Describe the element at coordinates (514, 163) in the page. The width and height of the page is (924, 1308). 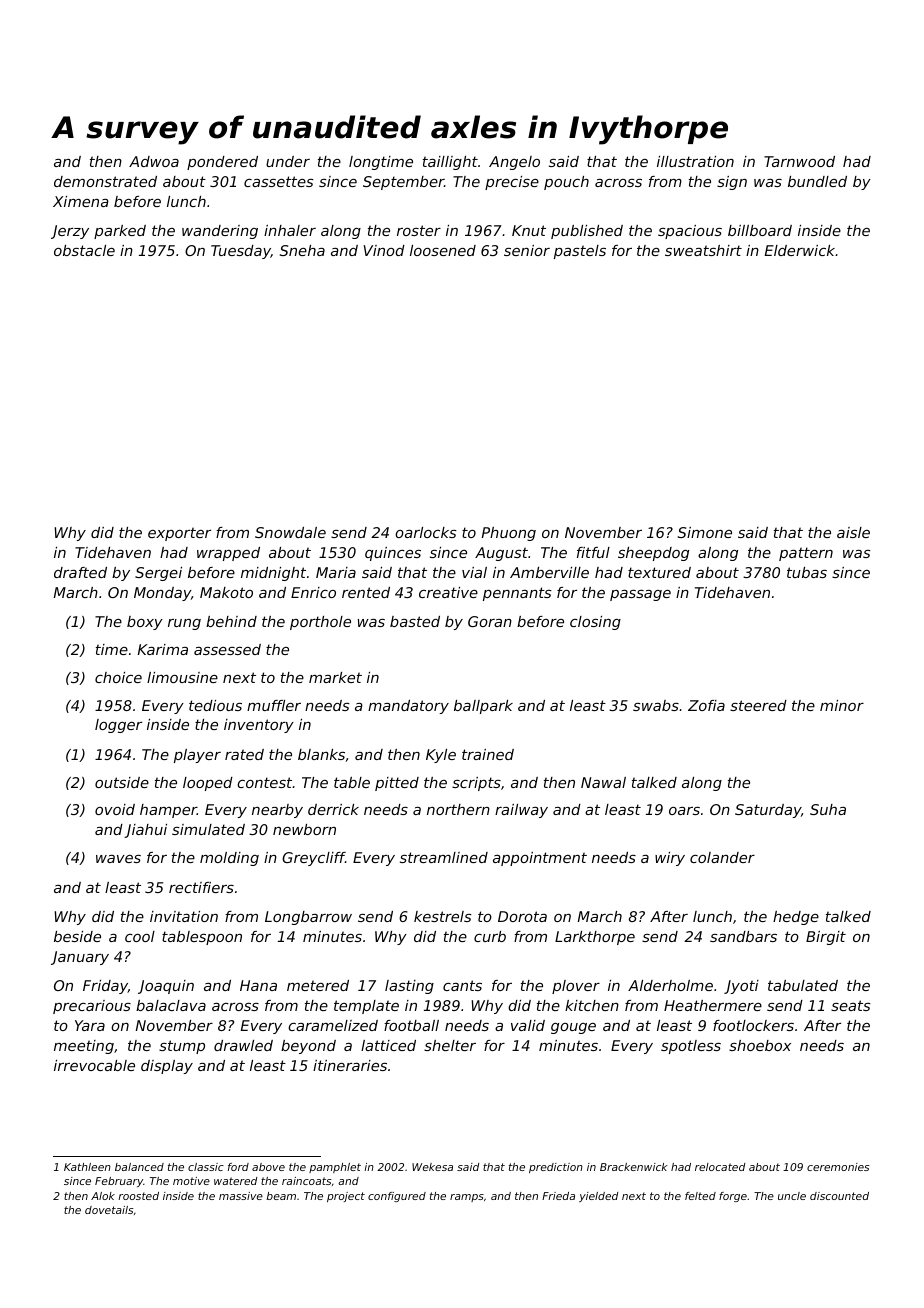
I see `Angelo` at that location.
